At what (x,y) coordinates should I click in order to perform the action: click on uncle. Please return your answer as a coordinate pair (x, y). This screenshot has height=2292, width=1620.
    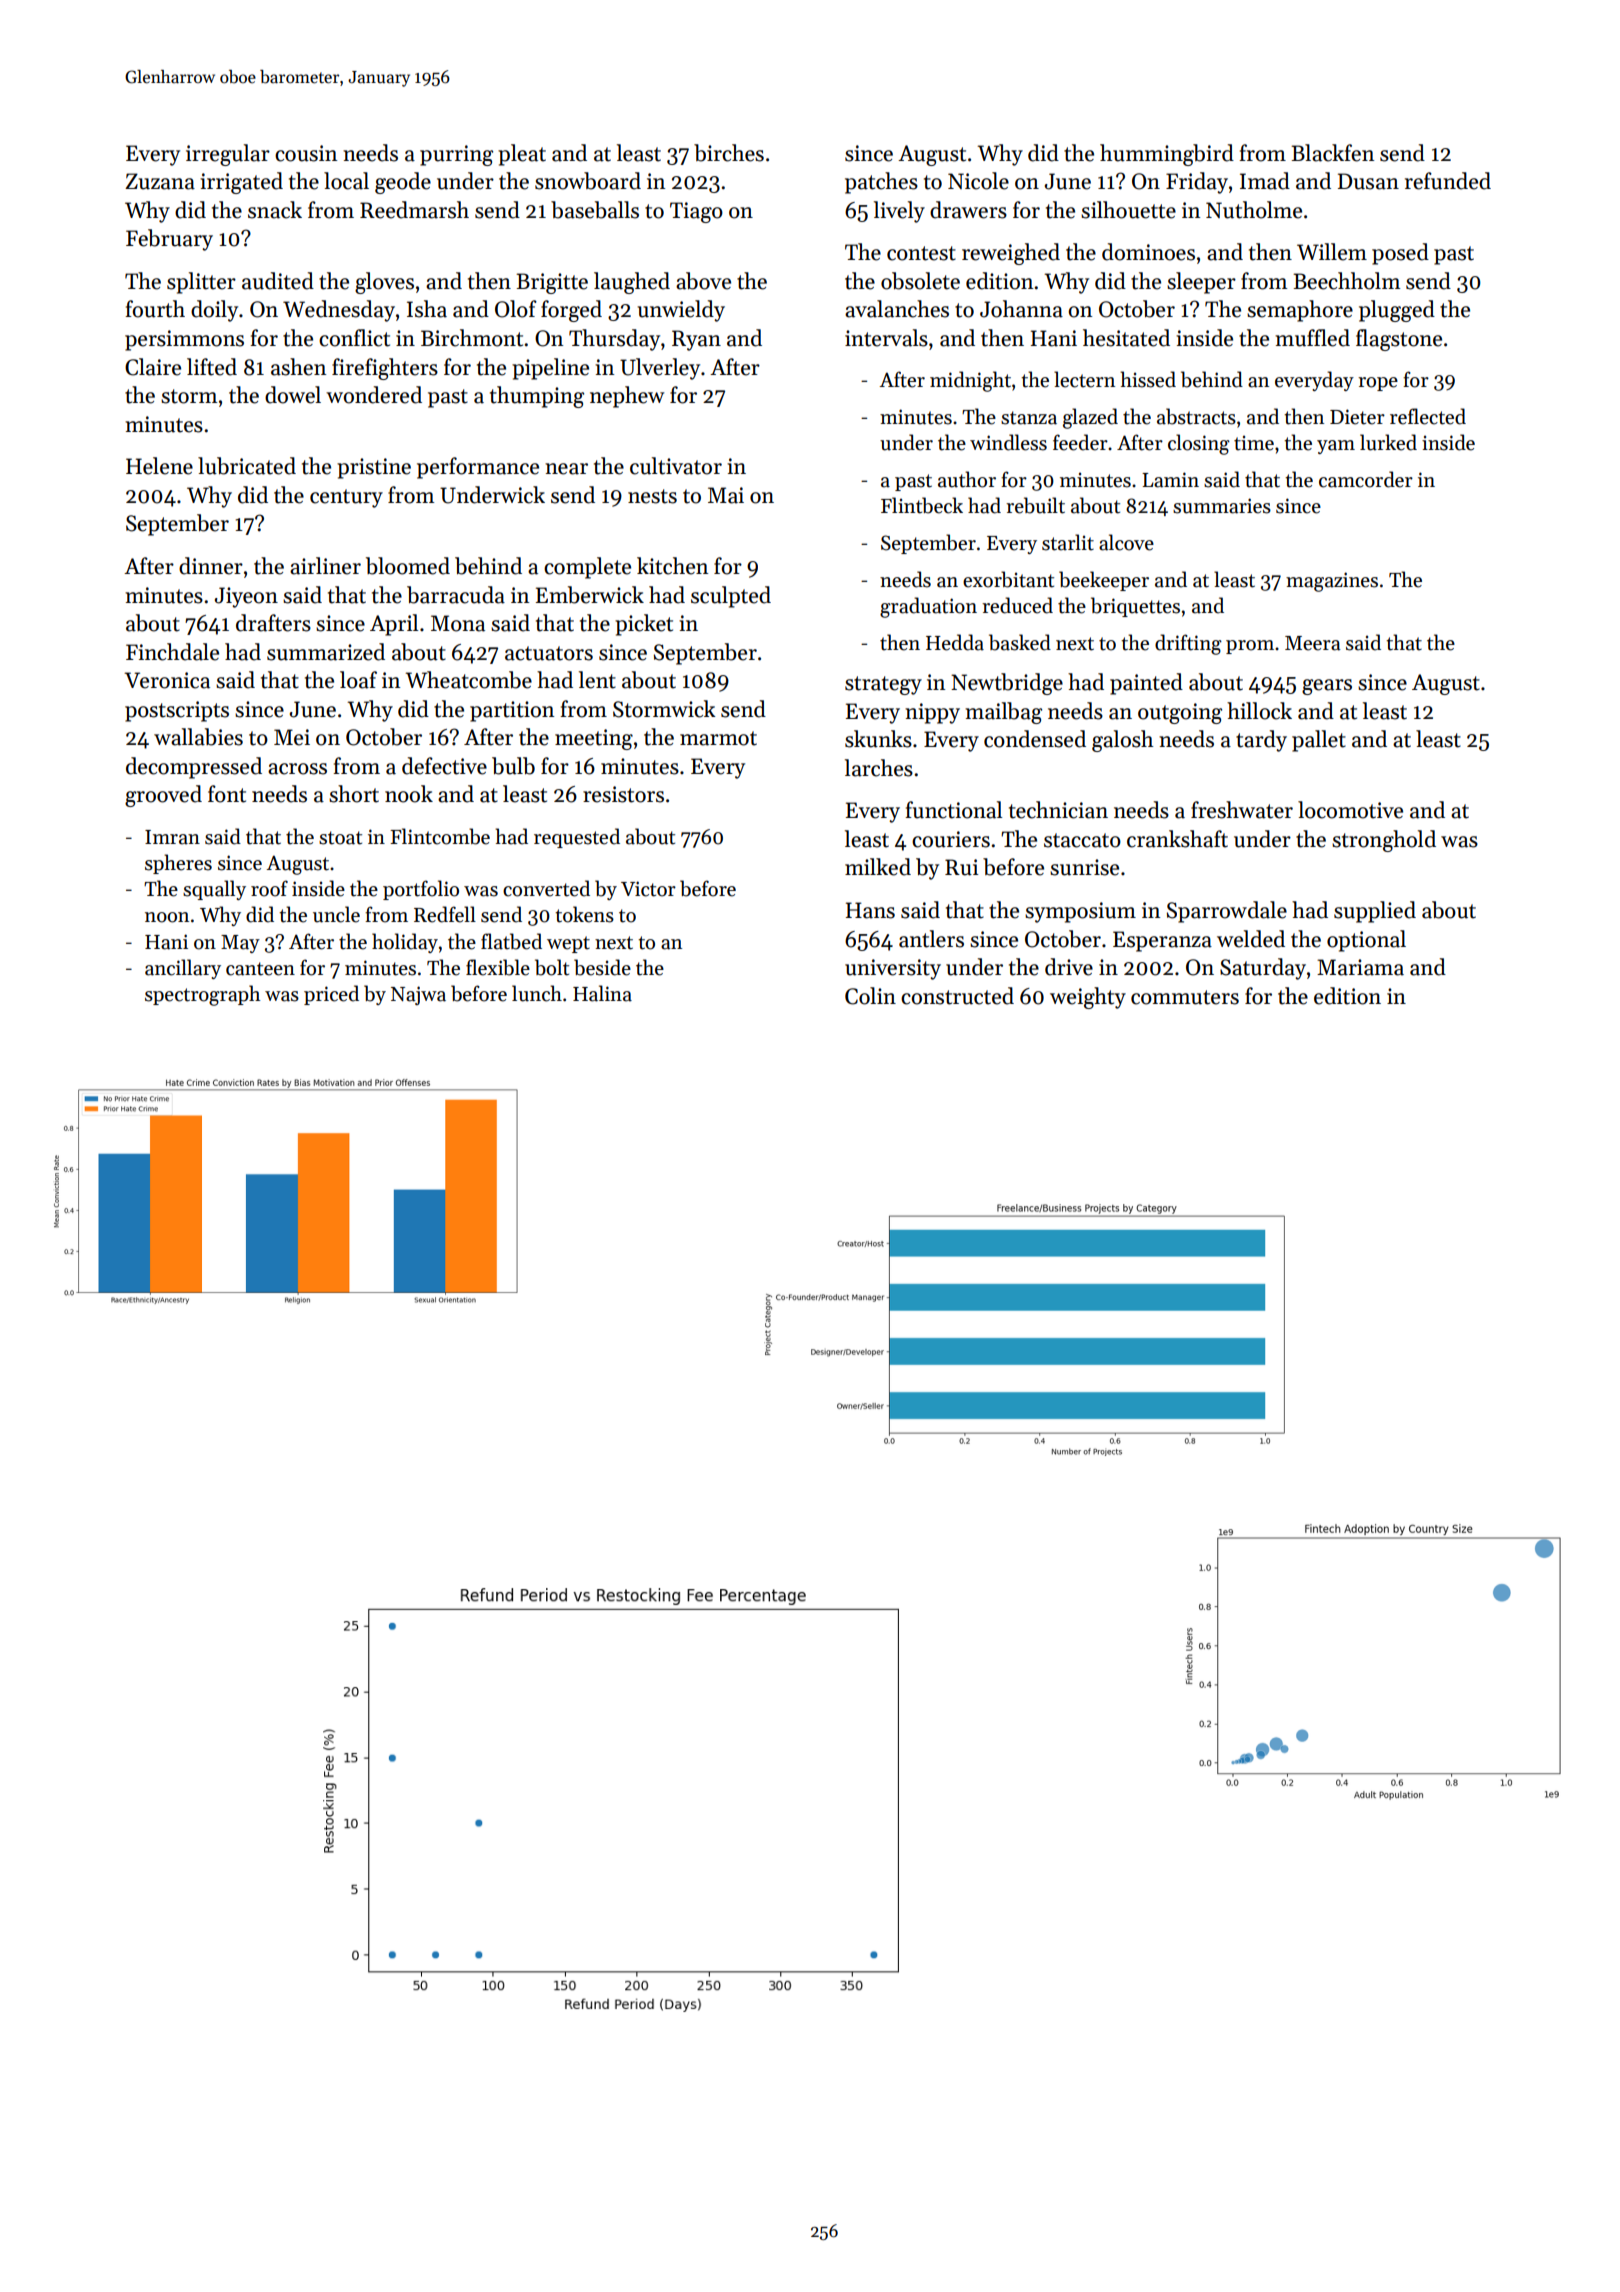
    Looking at the image, I should click on (336, 914).
